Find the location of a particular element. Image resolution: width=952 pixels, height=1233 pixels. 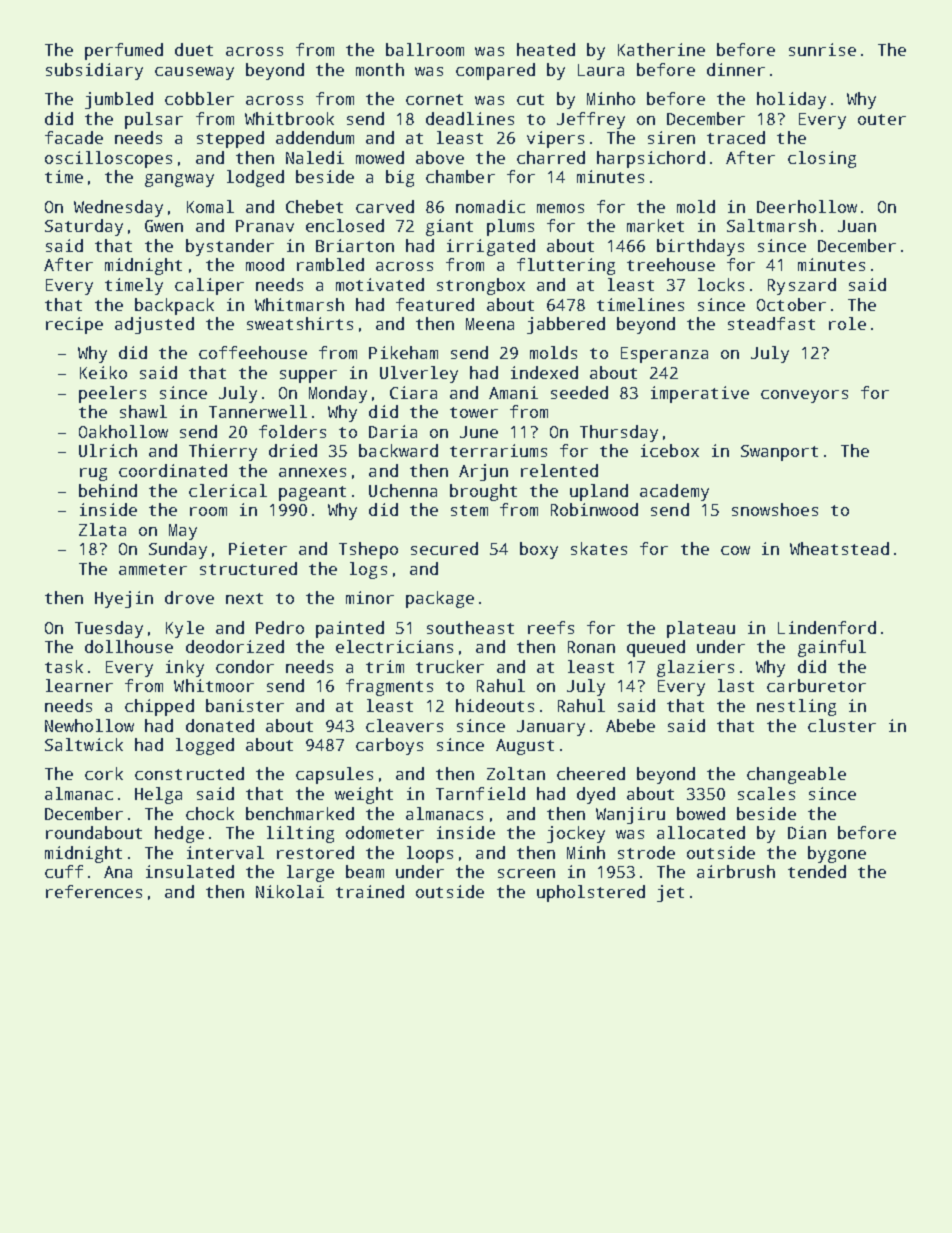

snowshoes is located at coordinates (775, 509).
